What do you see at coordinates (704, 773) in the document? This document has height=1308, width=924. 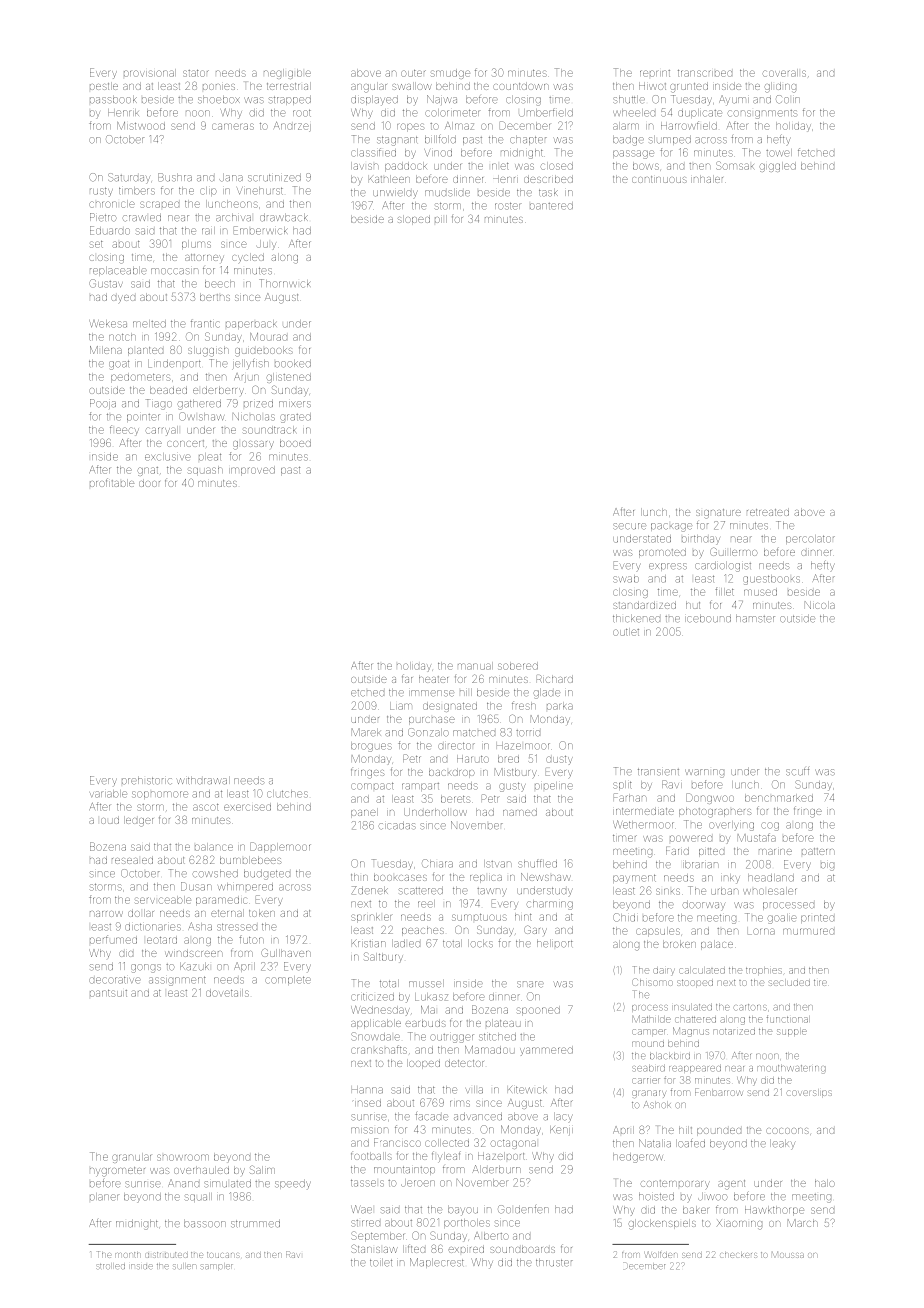 I see `warning` at bounding box center [704, 773].
